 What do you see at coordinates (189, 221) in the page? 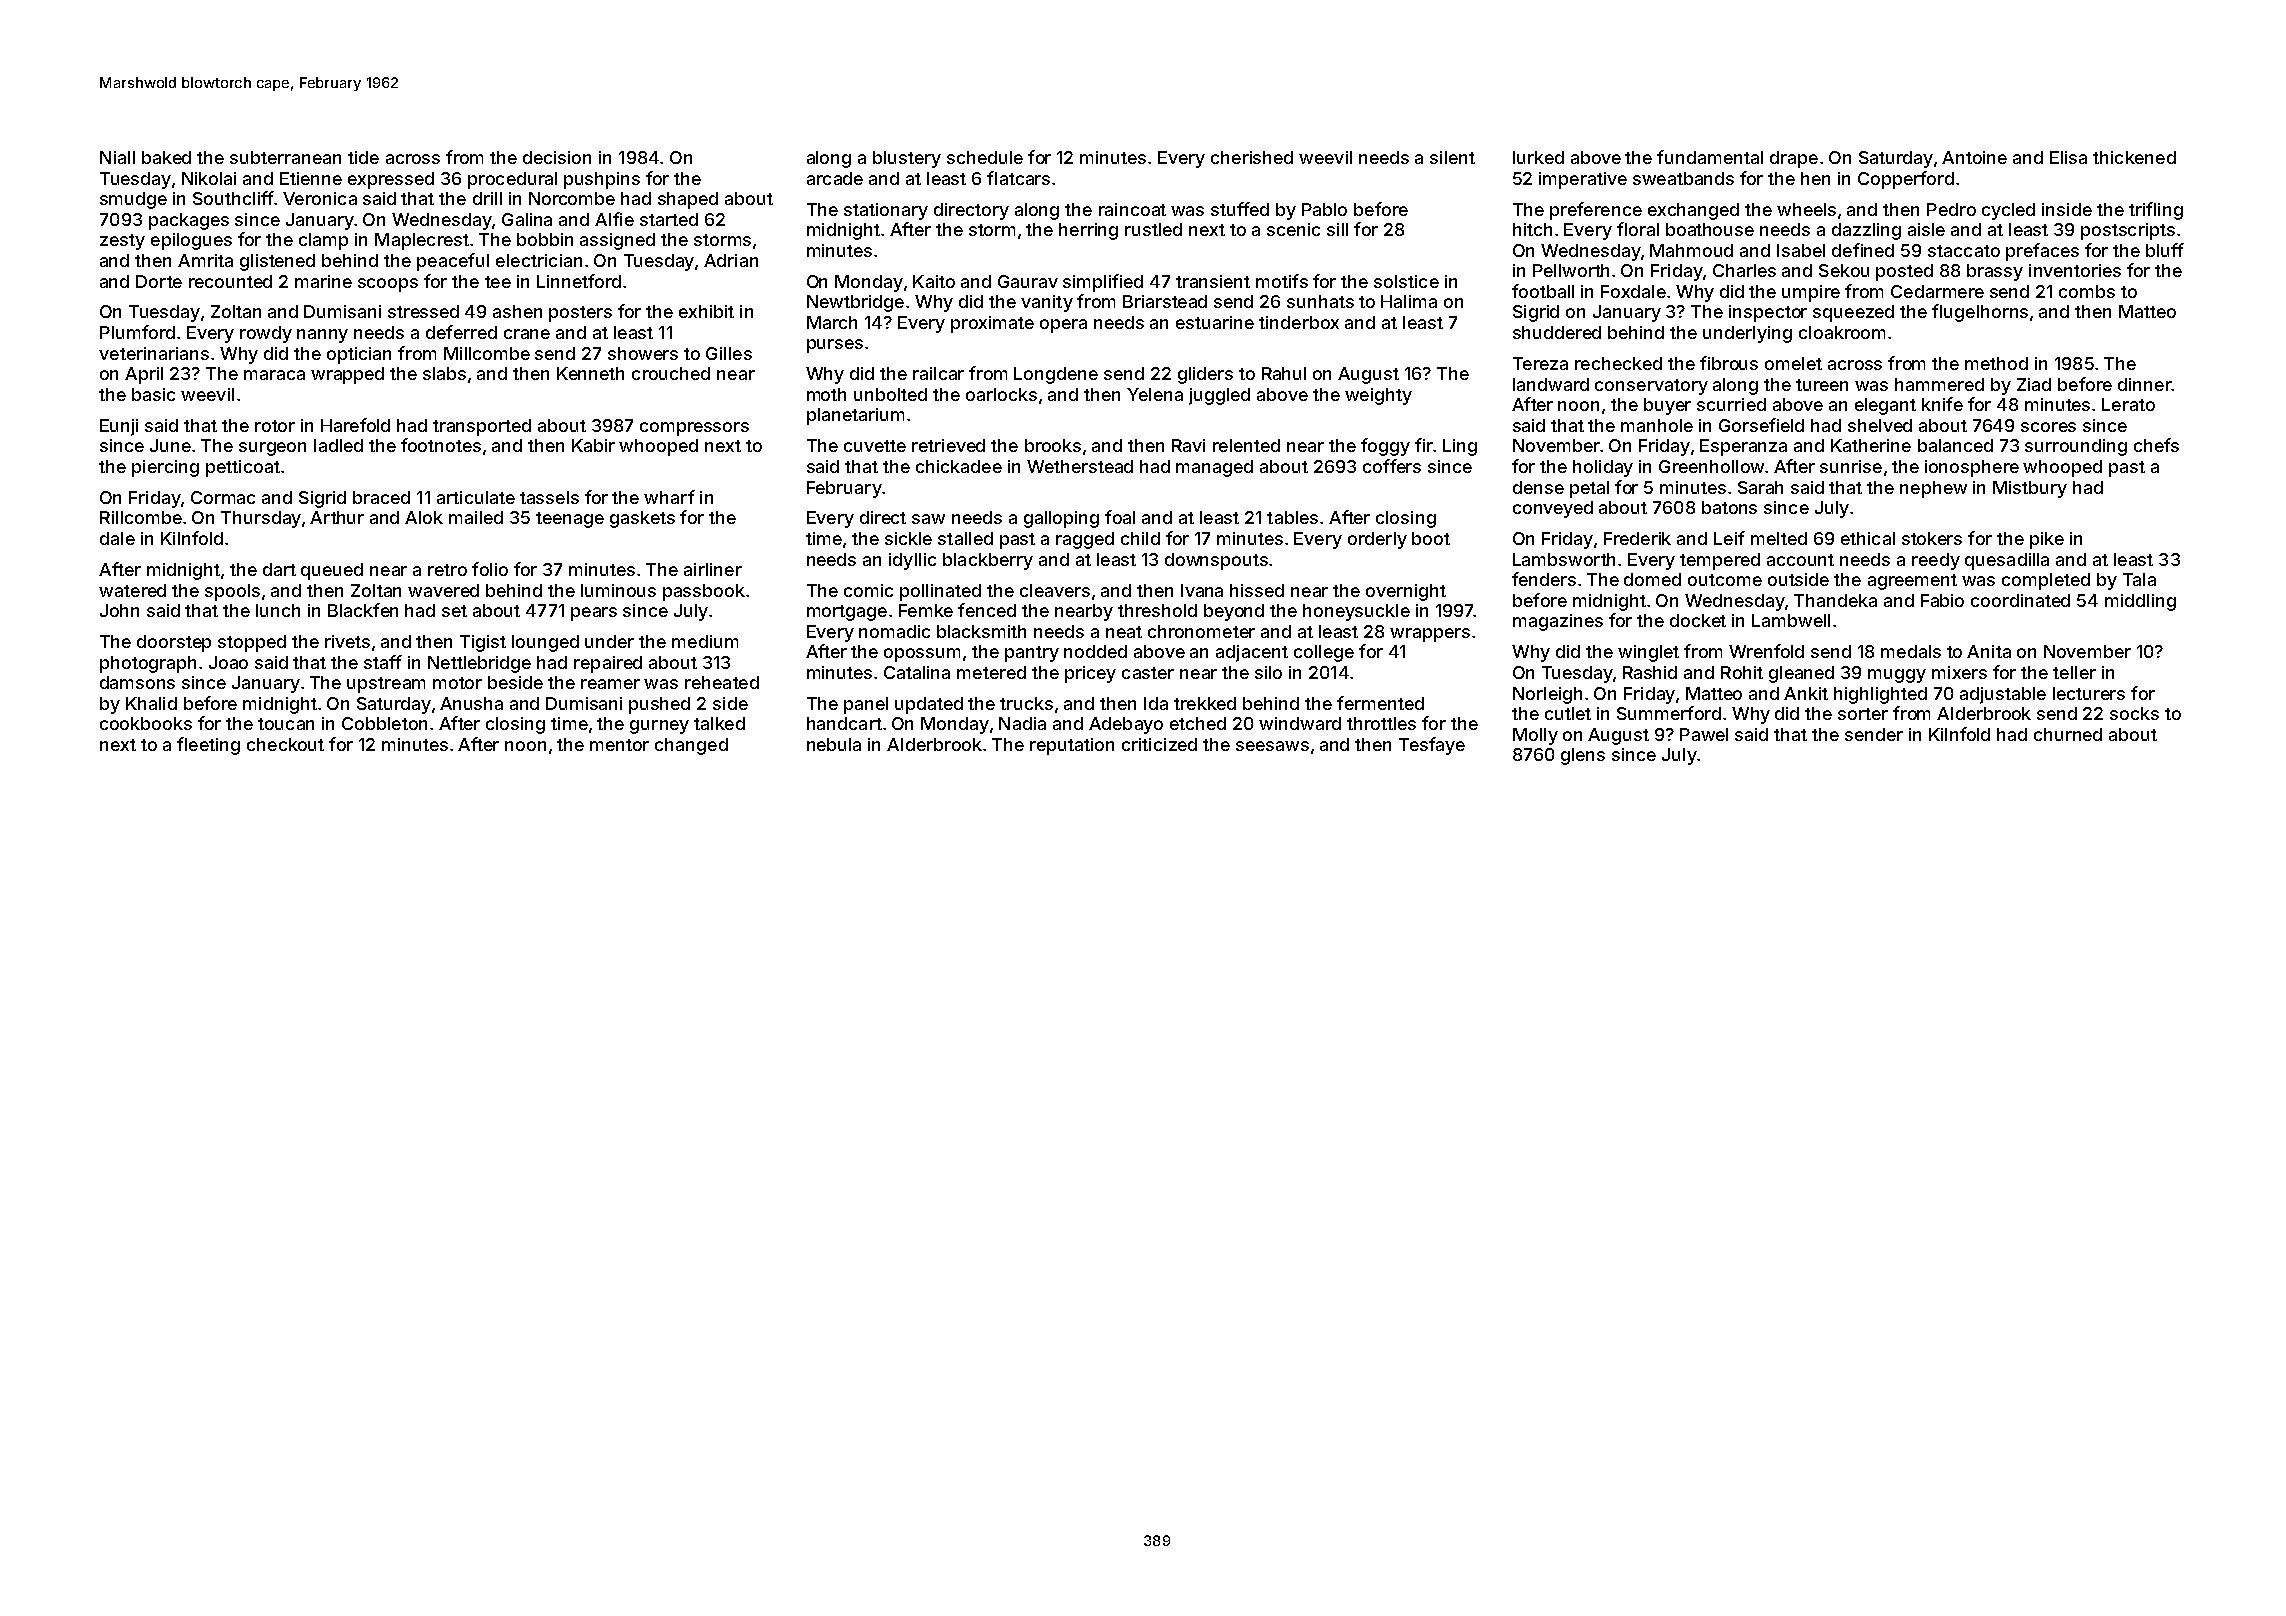
I see `packages` at bounding box center [189, 221].
